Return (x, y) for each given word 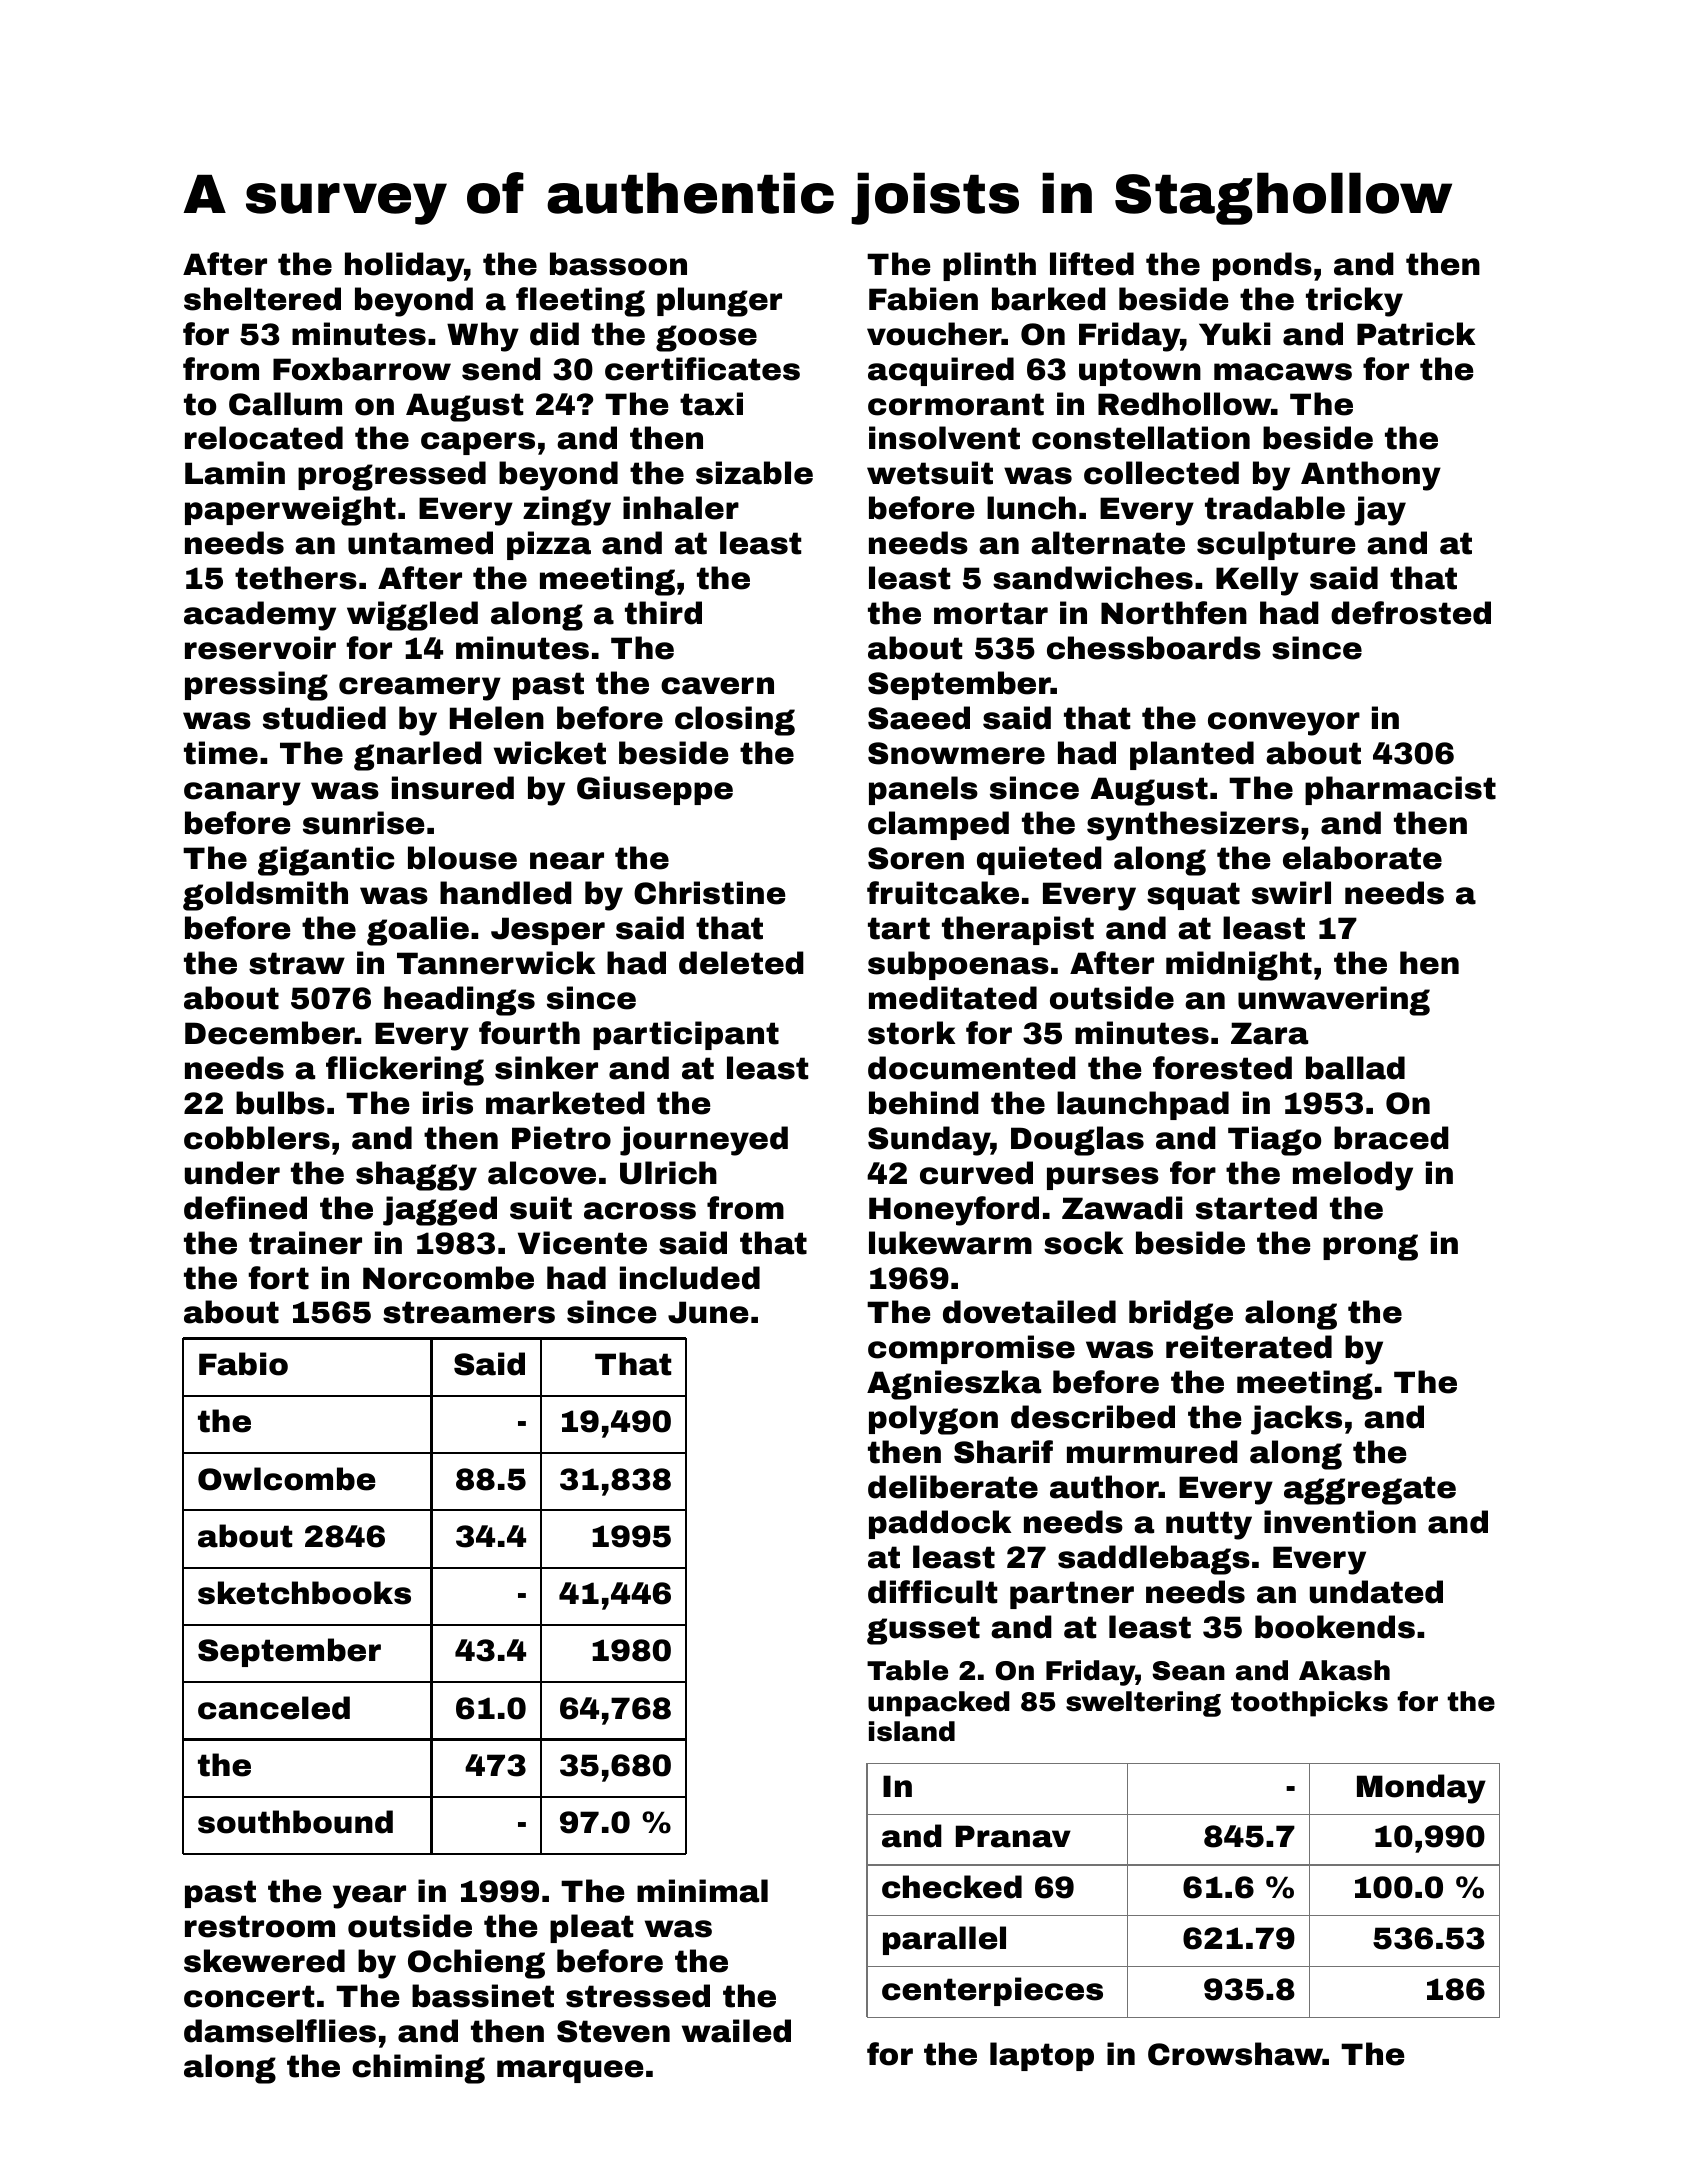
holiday (404, 267)
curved (976, 1173)
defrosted (1411, 613)
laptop (1042, 2056)
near (567, 861)
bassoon (618, 264)
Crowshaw (1235, 2054)
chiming (418, 2069)
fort (278, 1278)
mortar (991, 613)
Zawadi (1122, 1208)
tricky (1354, 302)
